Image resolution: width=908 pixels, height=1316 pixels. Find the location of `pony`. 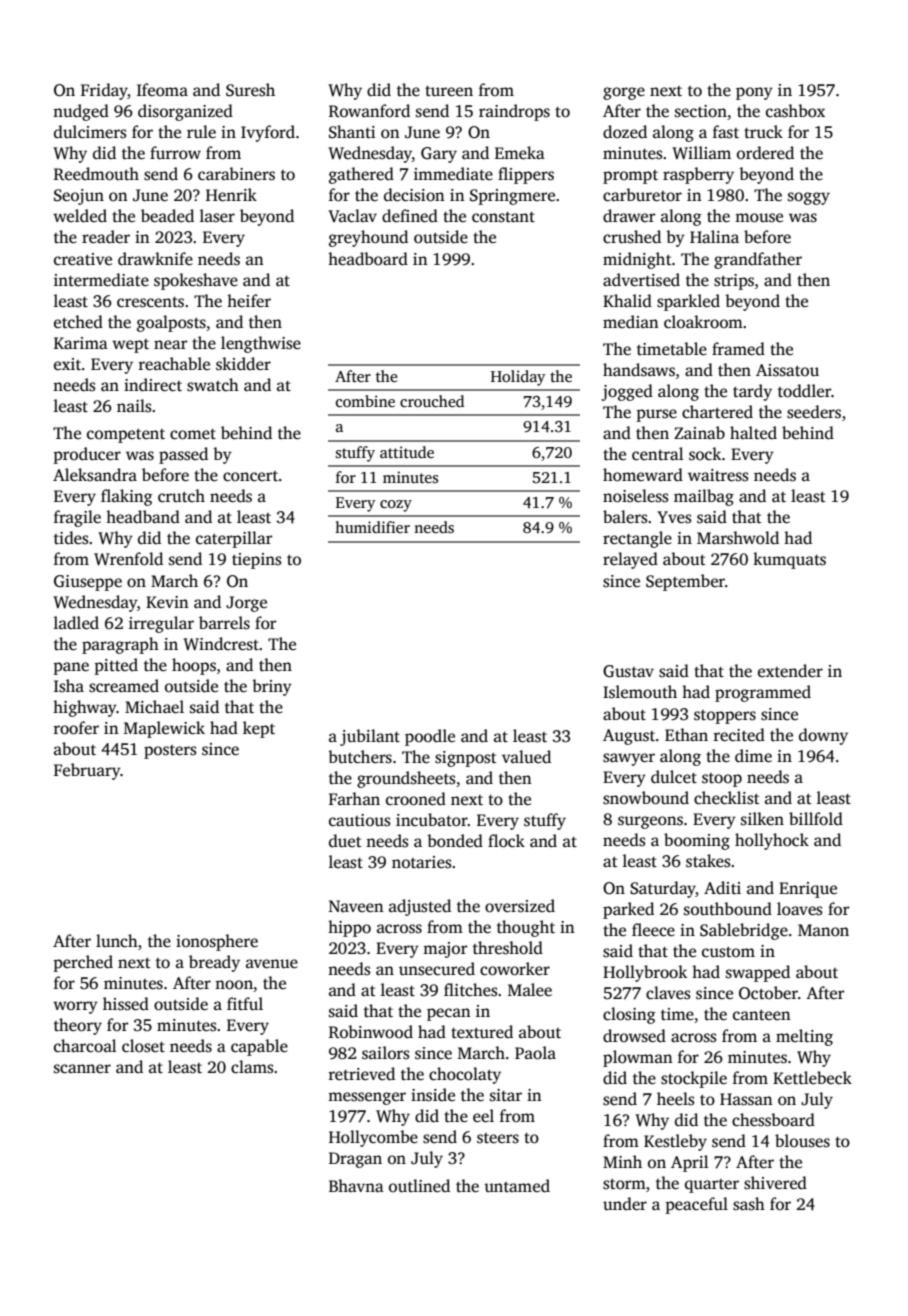

pony is located at coordinates (754, 93).
